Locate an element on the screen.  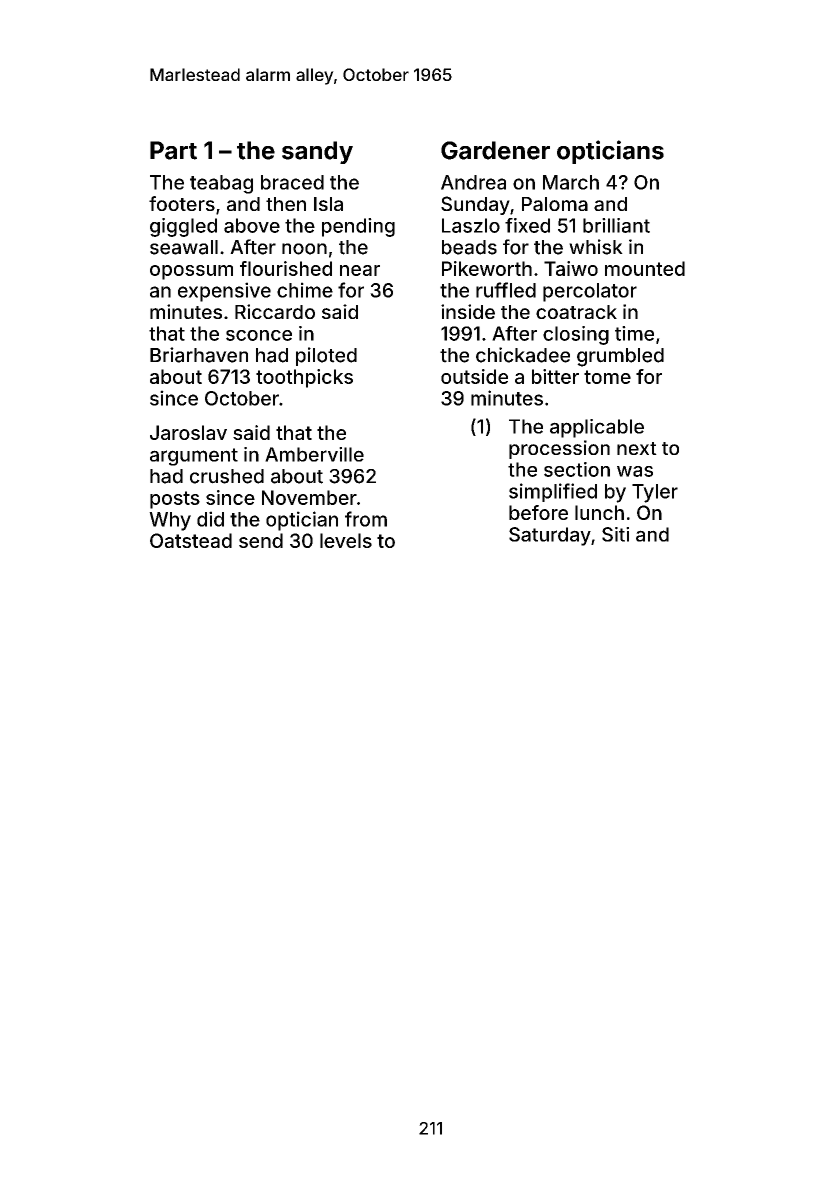
near is located at coordinates (360, 270).
